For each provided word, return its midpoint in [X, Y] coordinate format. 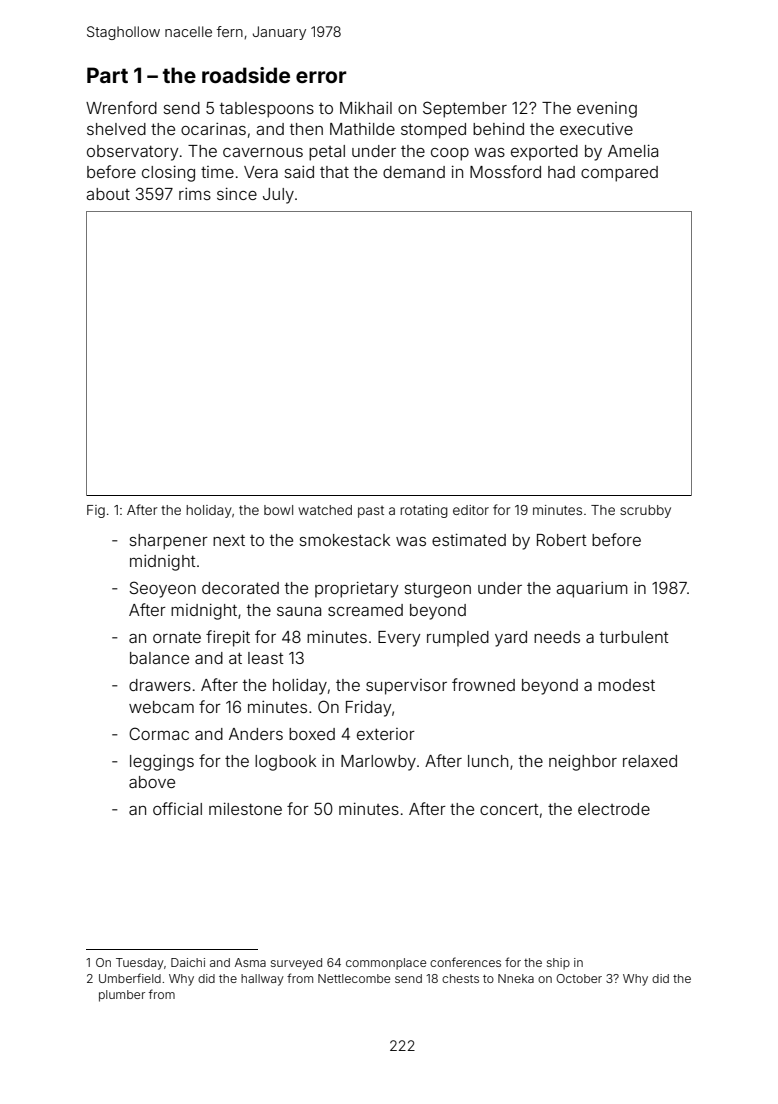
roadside [246, 75]
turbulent [634, 637]
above [152, 782]
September [465, 109]
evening [607, 110]
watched [325, 510]
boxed [312, 734]
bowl [278, 510]
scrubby [645, 511]
